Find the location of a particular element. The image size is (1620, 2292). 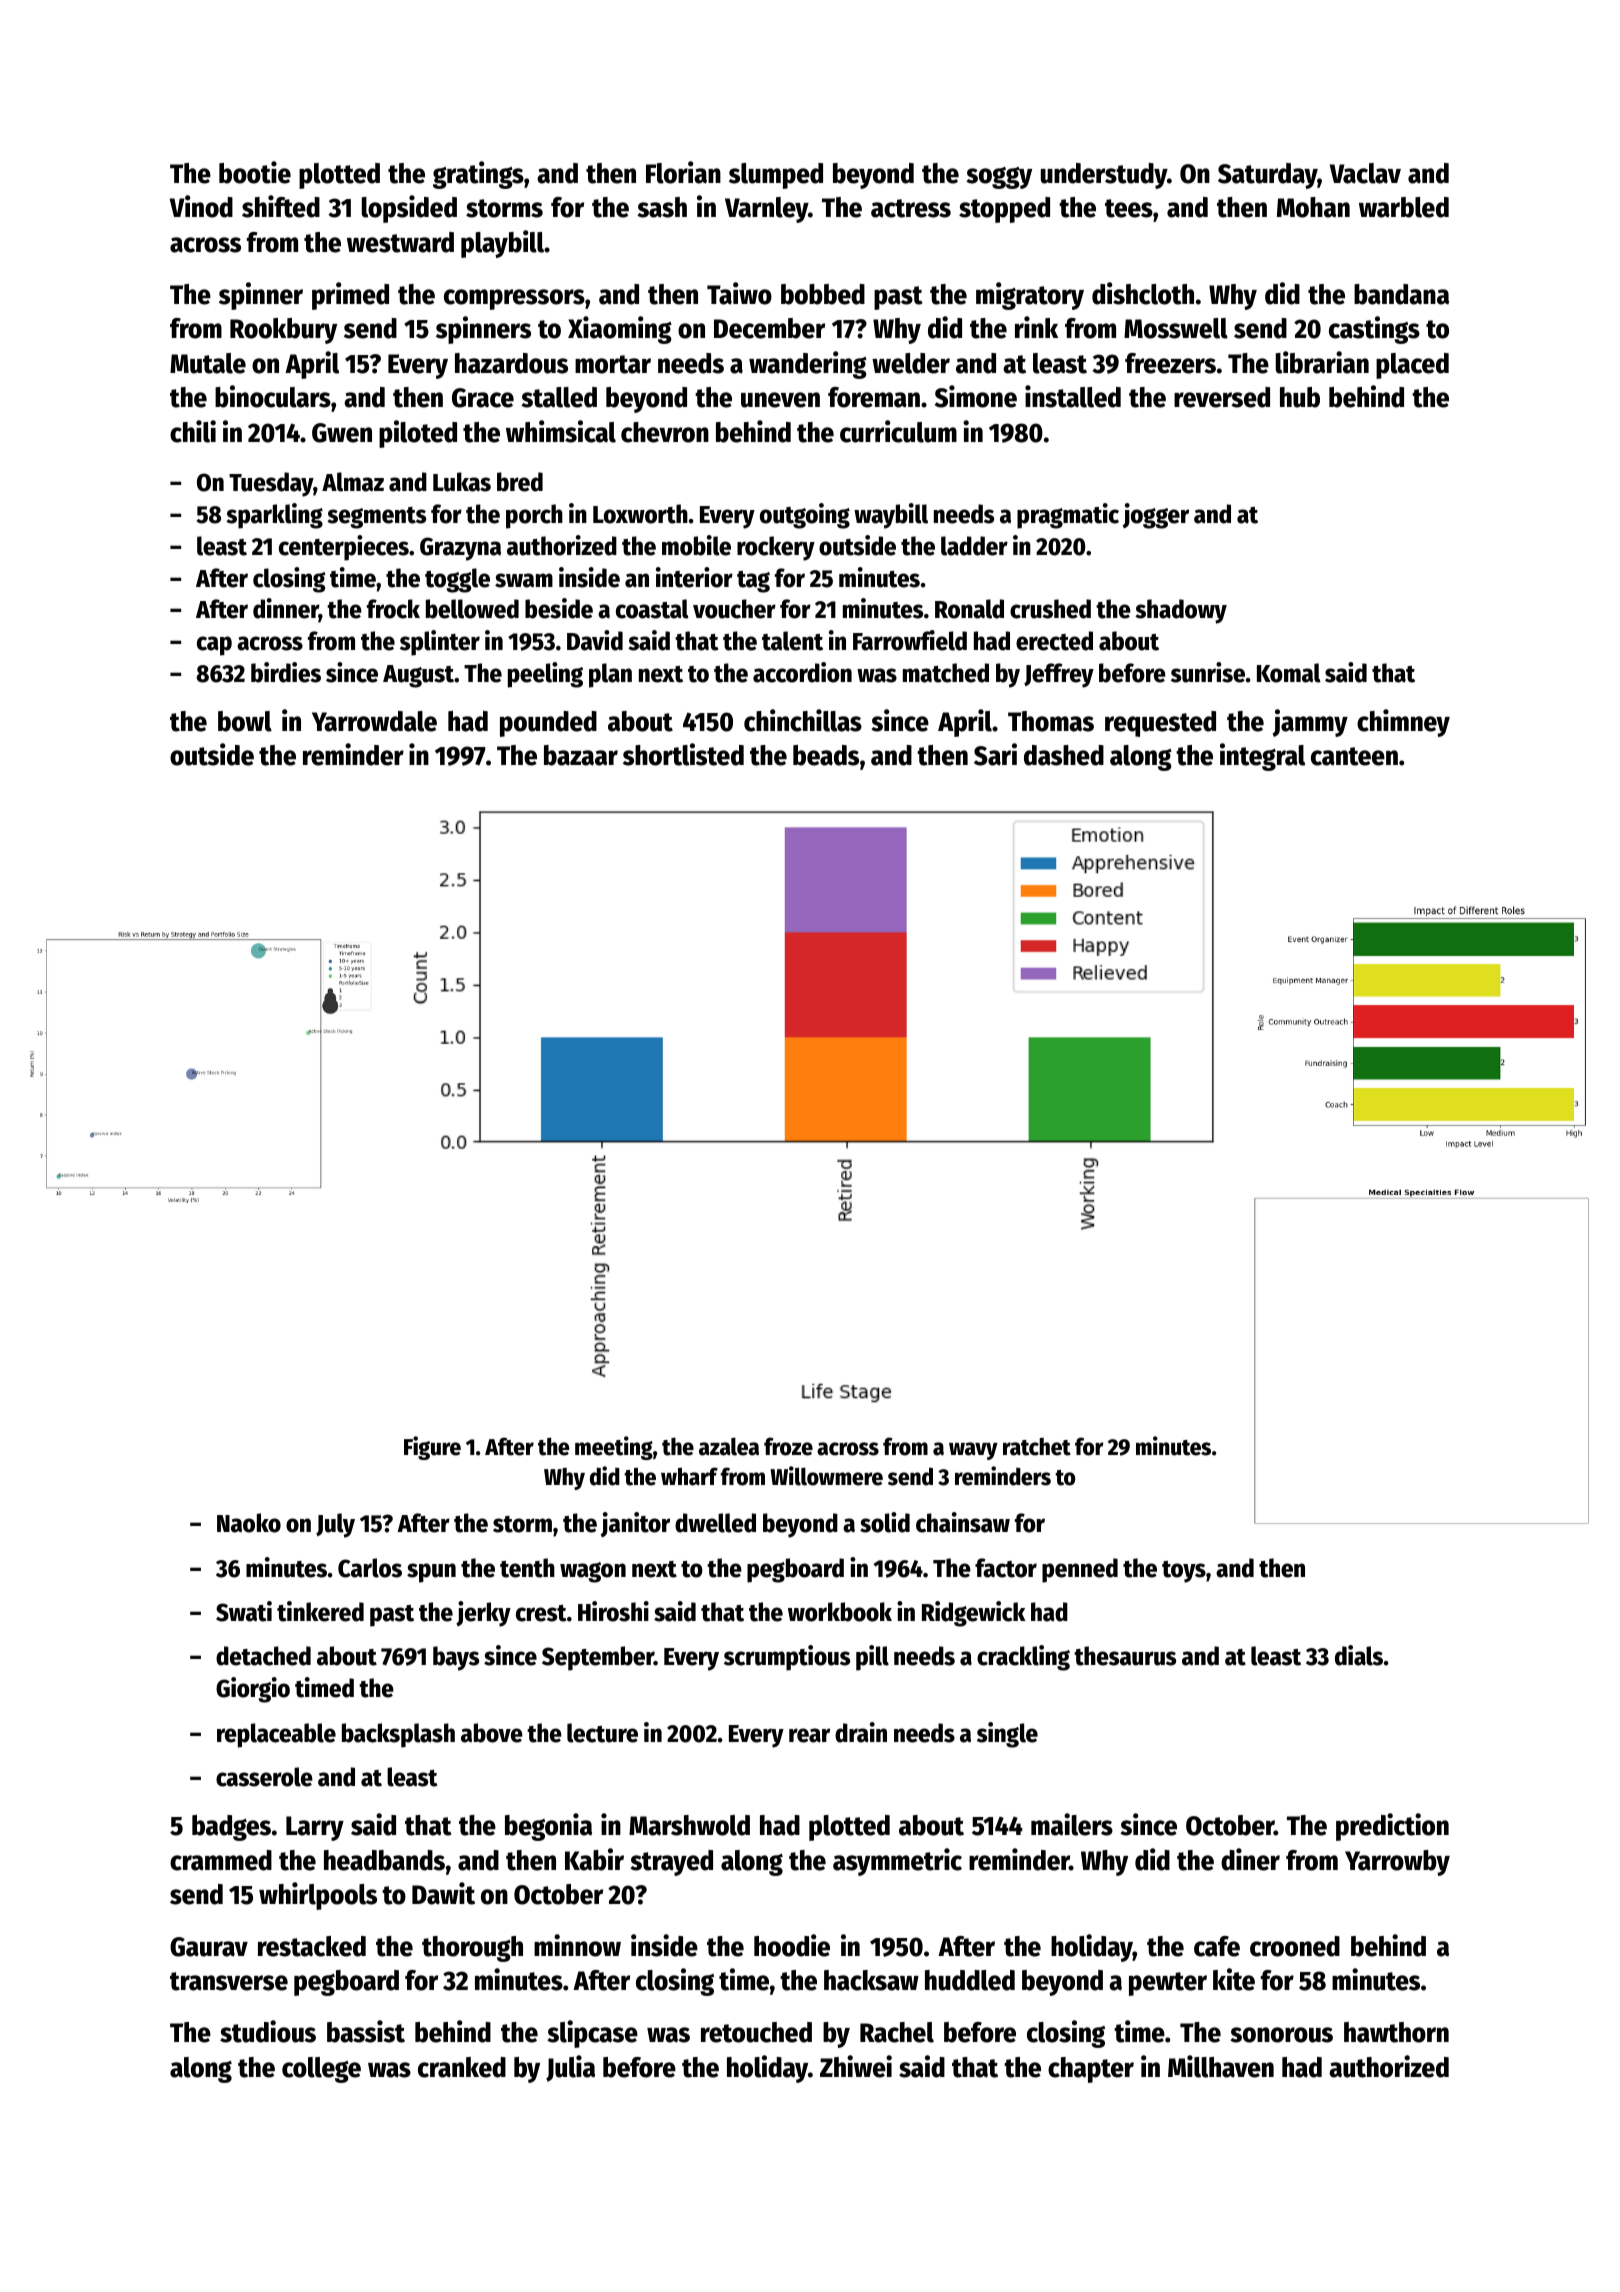

beads is located at coordinates (826, 755).
